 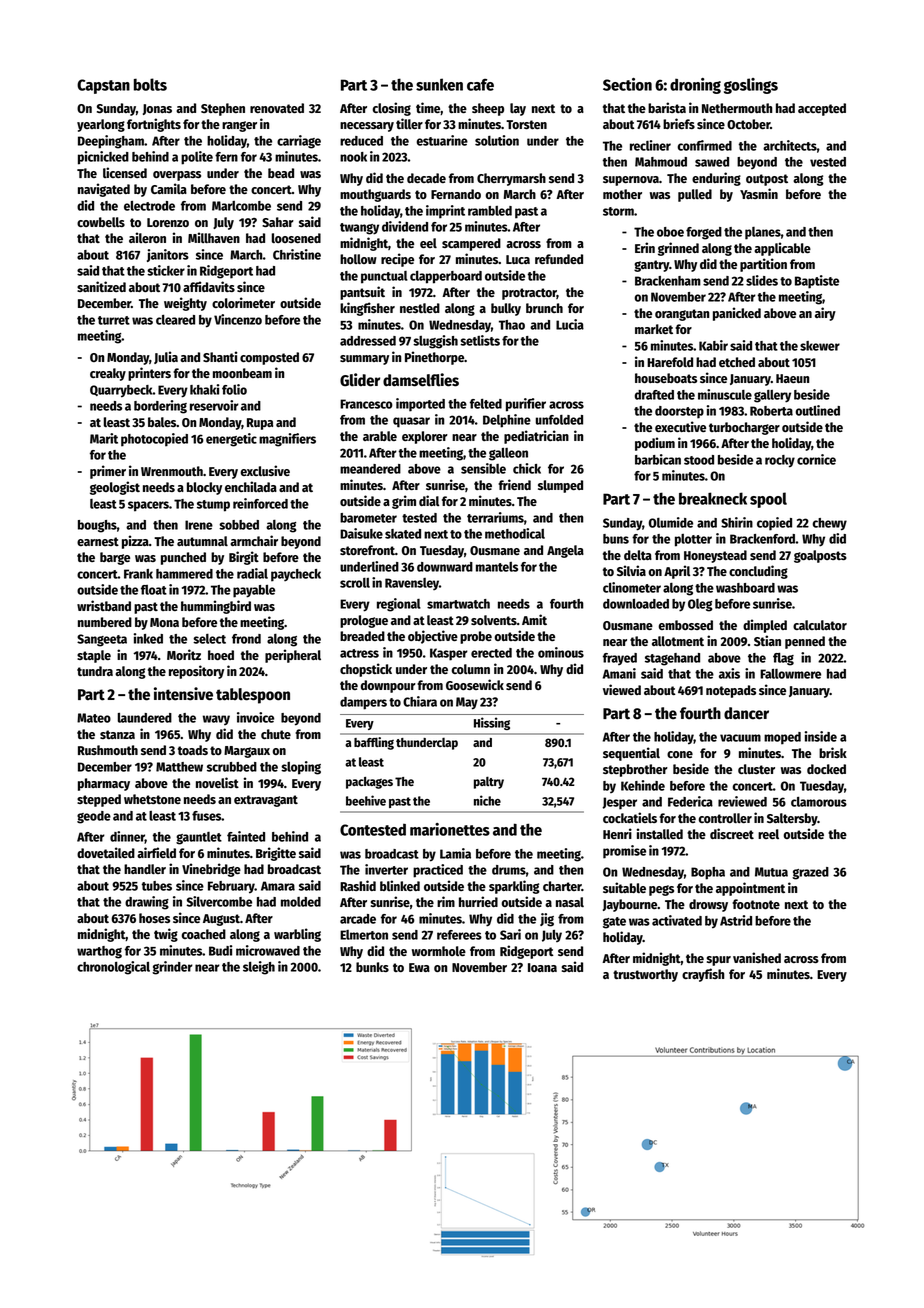 I want to click on turbocharger, so click(x=744, y=428).
